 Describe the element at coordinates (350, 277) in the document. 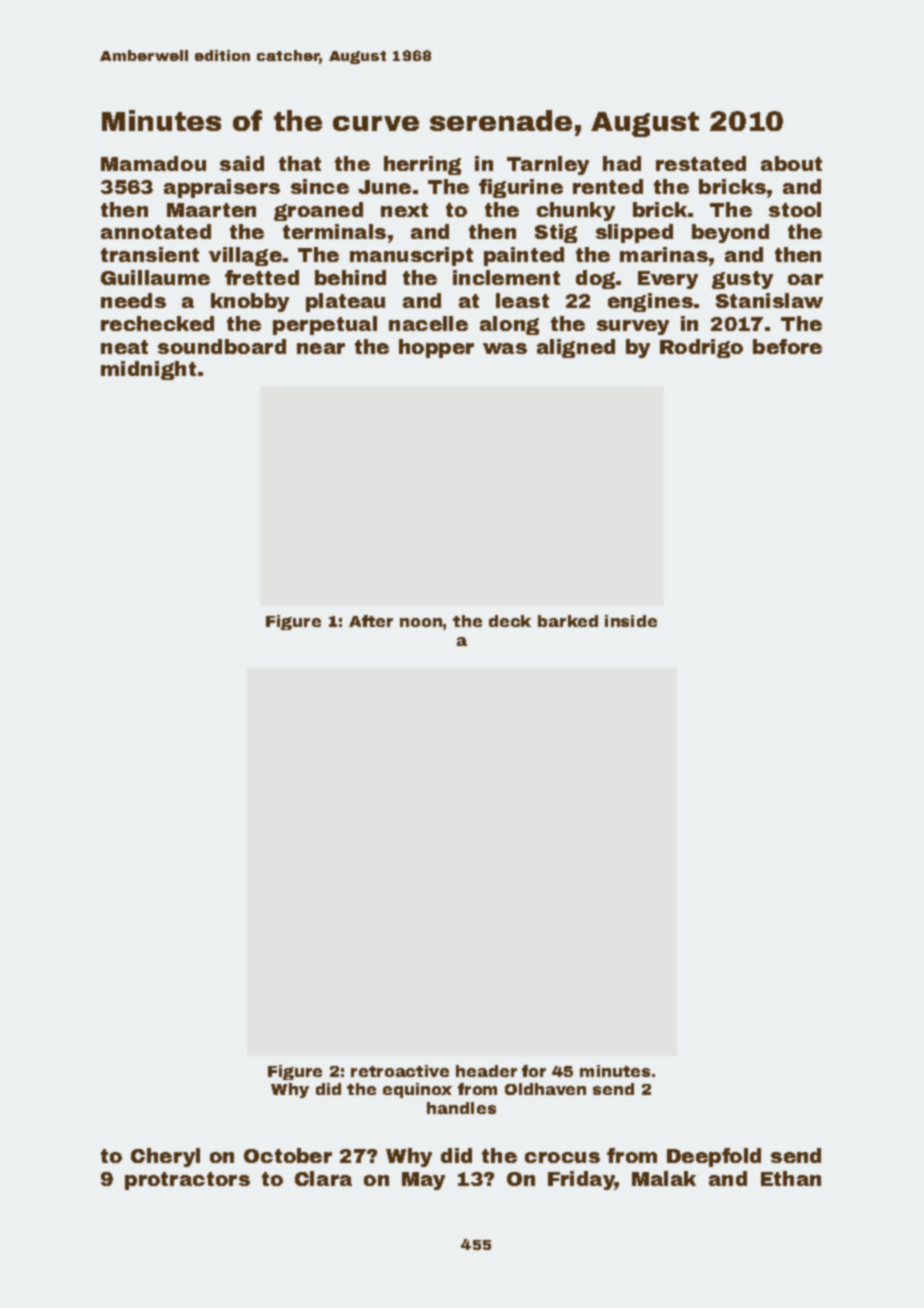

I see `behind` at that location.
